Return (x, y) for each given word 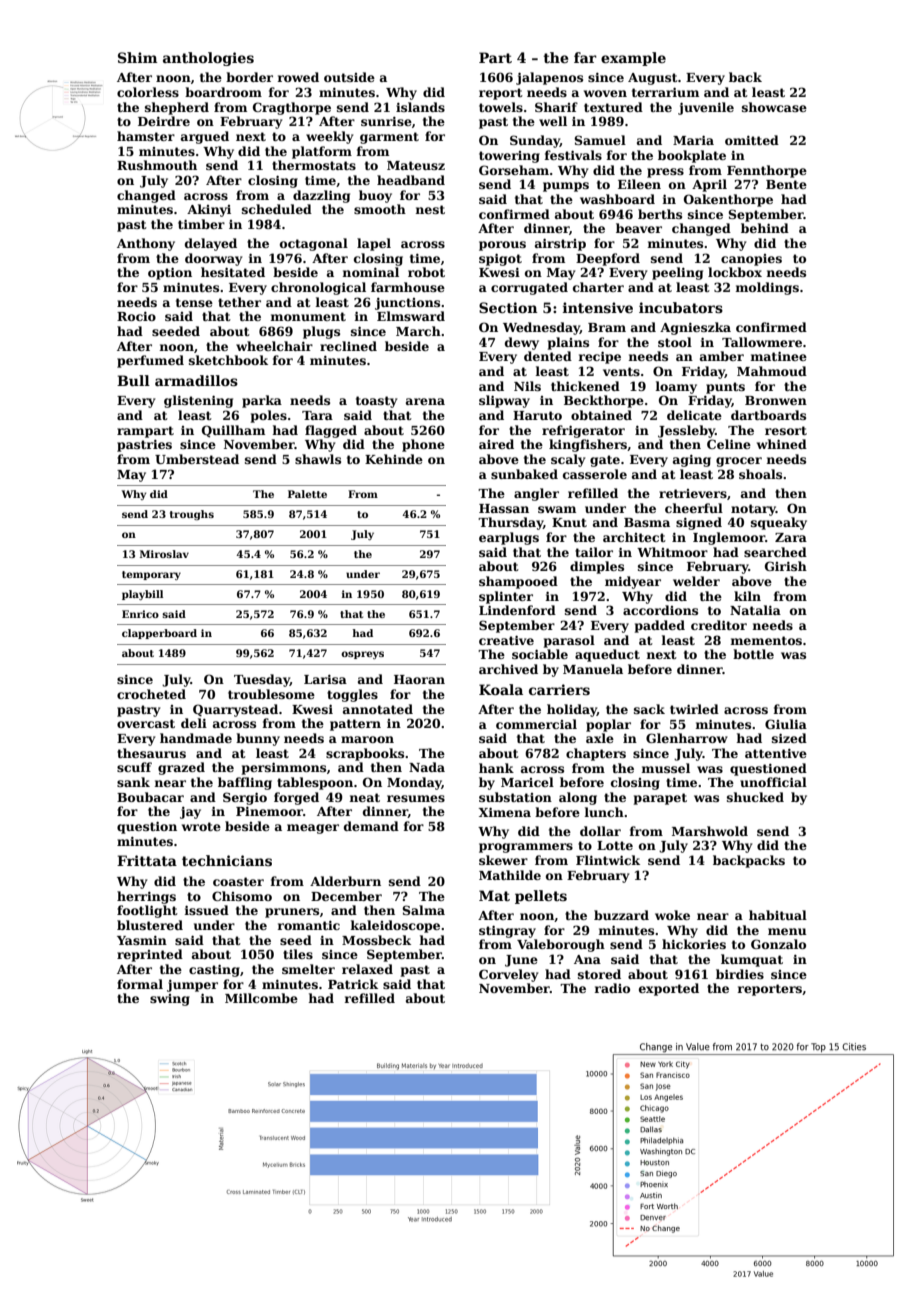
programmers (526, 848)
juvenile (706, 108)
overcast (146, 723)
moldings (767, 288)
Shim (138, 57)
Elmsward (411, 316)
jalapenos (549, 78)
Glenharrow (687, 738)
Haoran (419, 679)
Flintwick (608, 860)
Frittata (147, 860)
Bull (133, 380)
